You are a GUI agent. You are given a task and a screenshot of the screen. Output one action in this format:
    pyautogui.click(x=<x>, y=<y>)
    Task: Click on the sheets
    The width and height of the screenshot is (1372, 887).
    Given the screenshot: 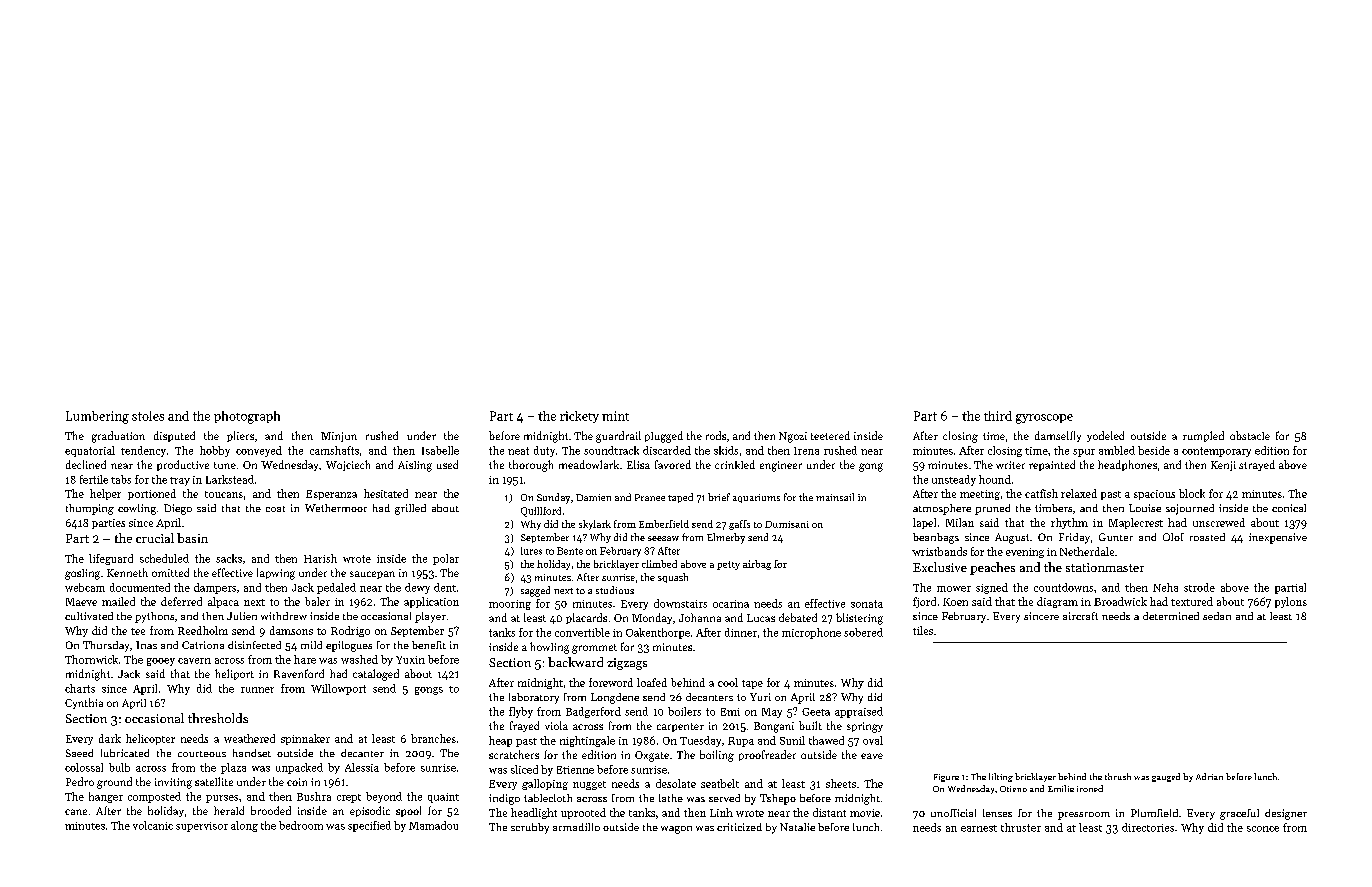 What is the action you would take?
    pyautogui.click(x=841, y=783)
